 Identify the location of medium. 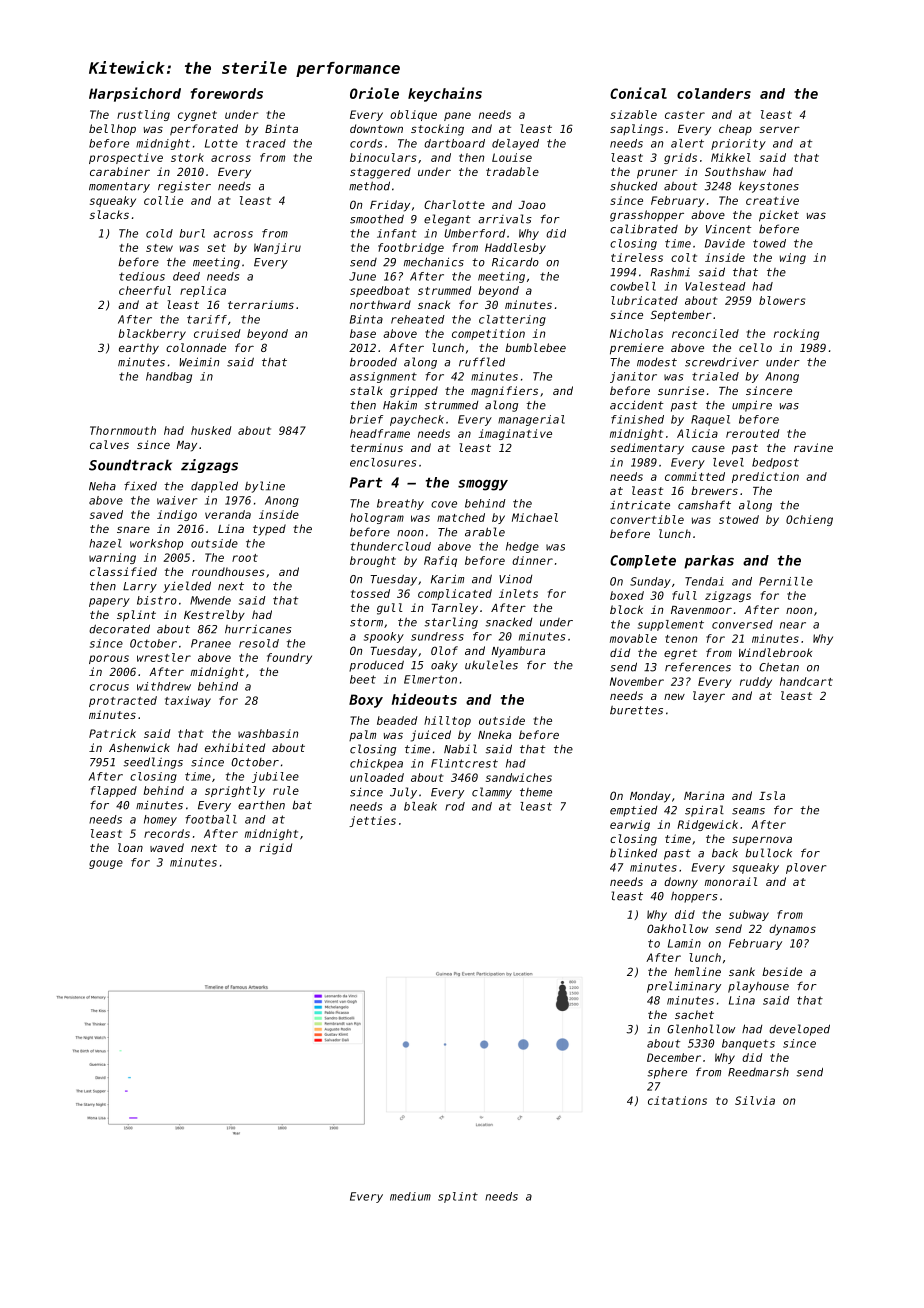
(410, 1196).
